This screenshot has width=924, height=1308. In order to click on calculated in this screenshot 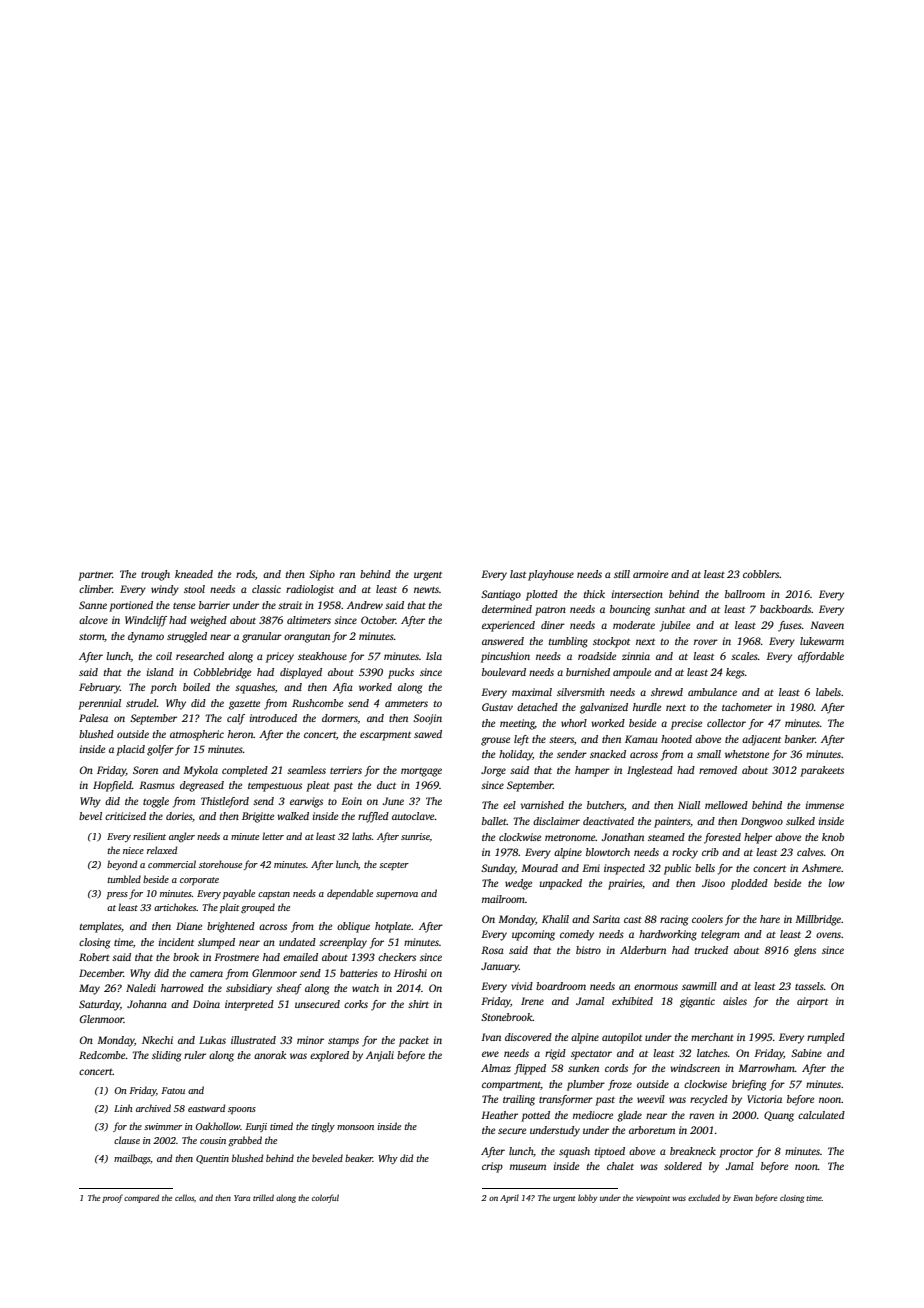, I will do `click(821, 1115)`.
